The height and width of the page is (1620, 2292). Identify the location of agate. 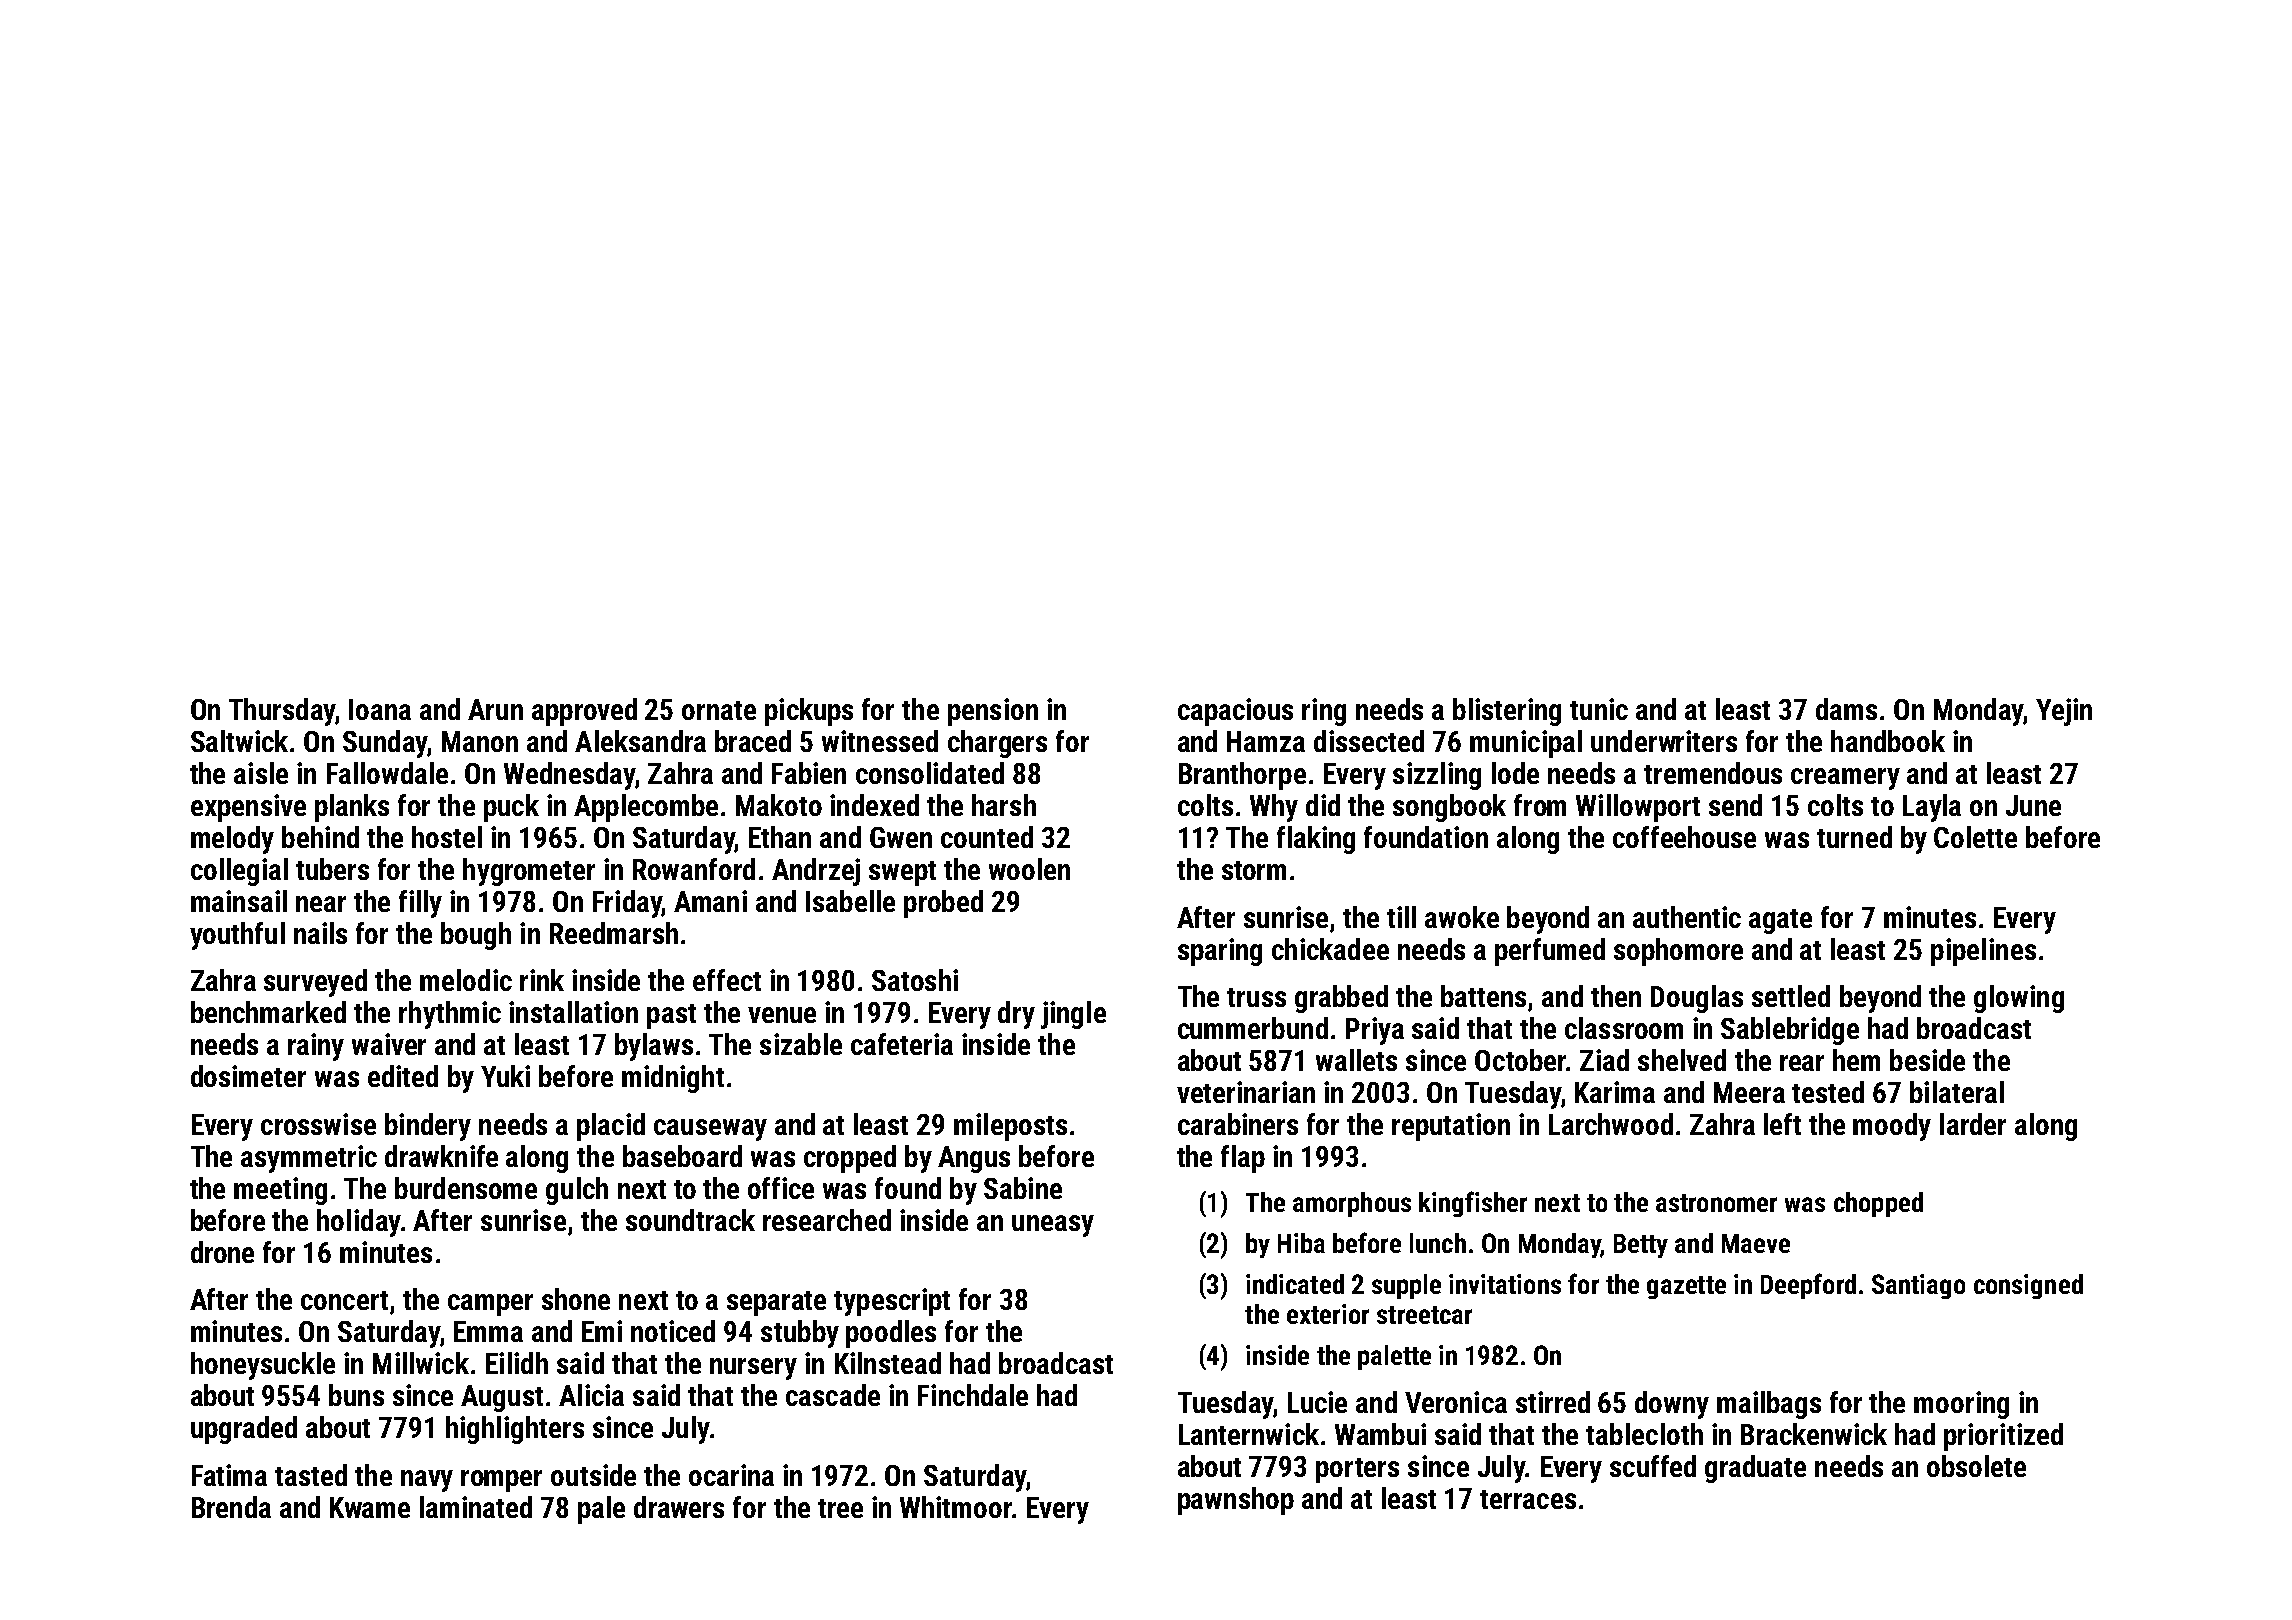
(1780, 921).
